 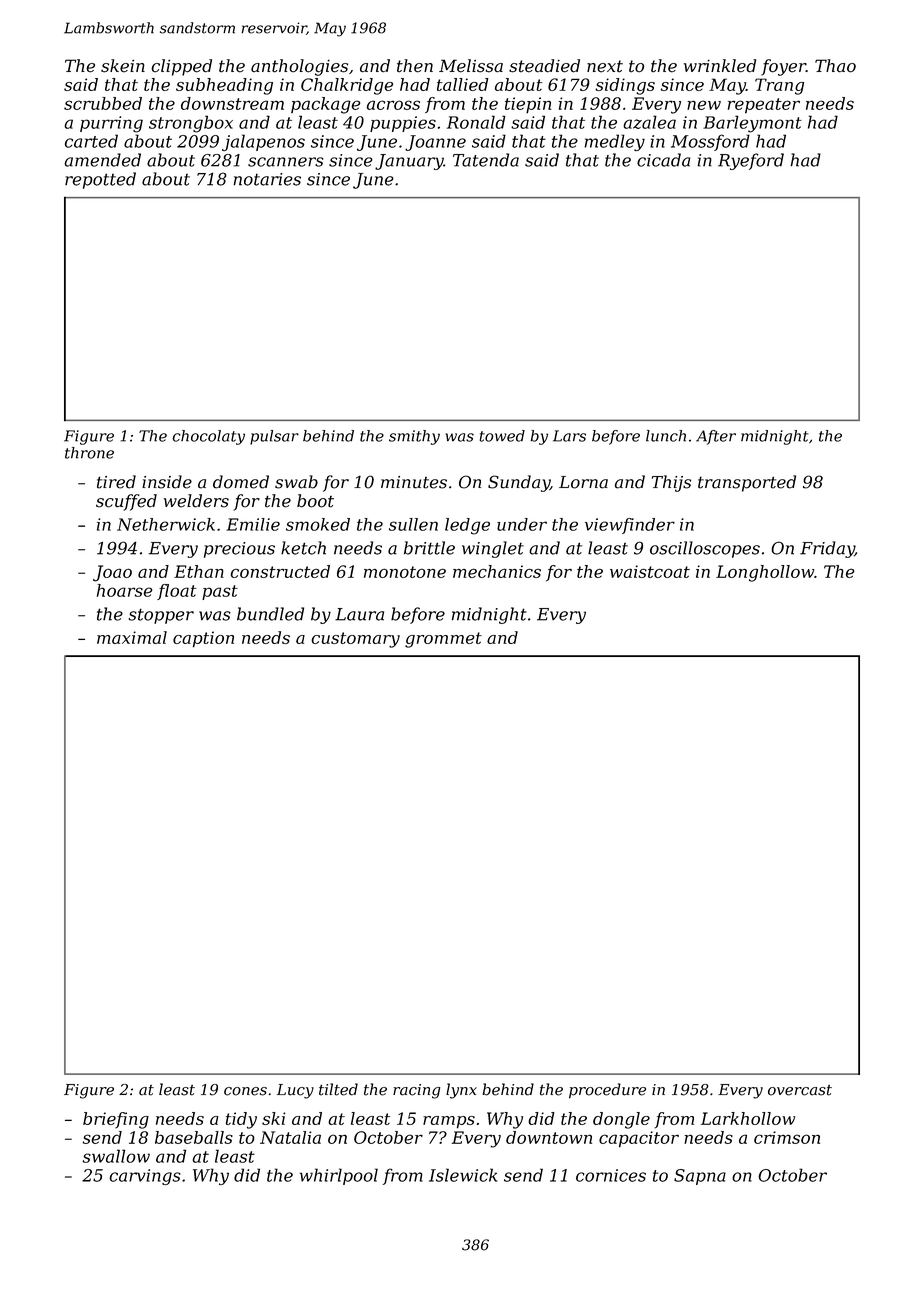 What do you see at coordinates (355, 640) in the page?
I see `customary` at bounding box center [355, 640].
